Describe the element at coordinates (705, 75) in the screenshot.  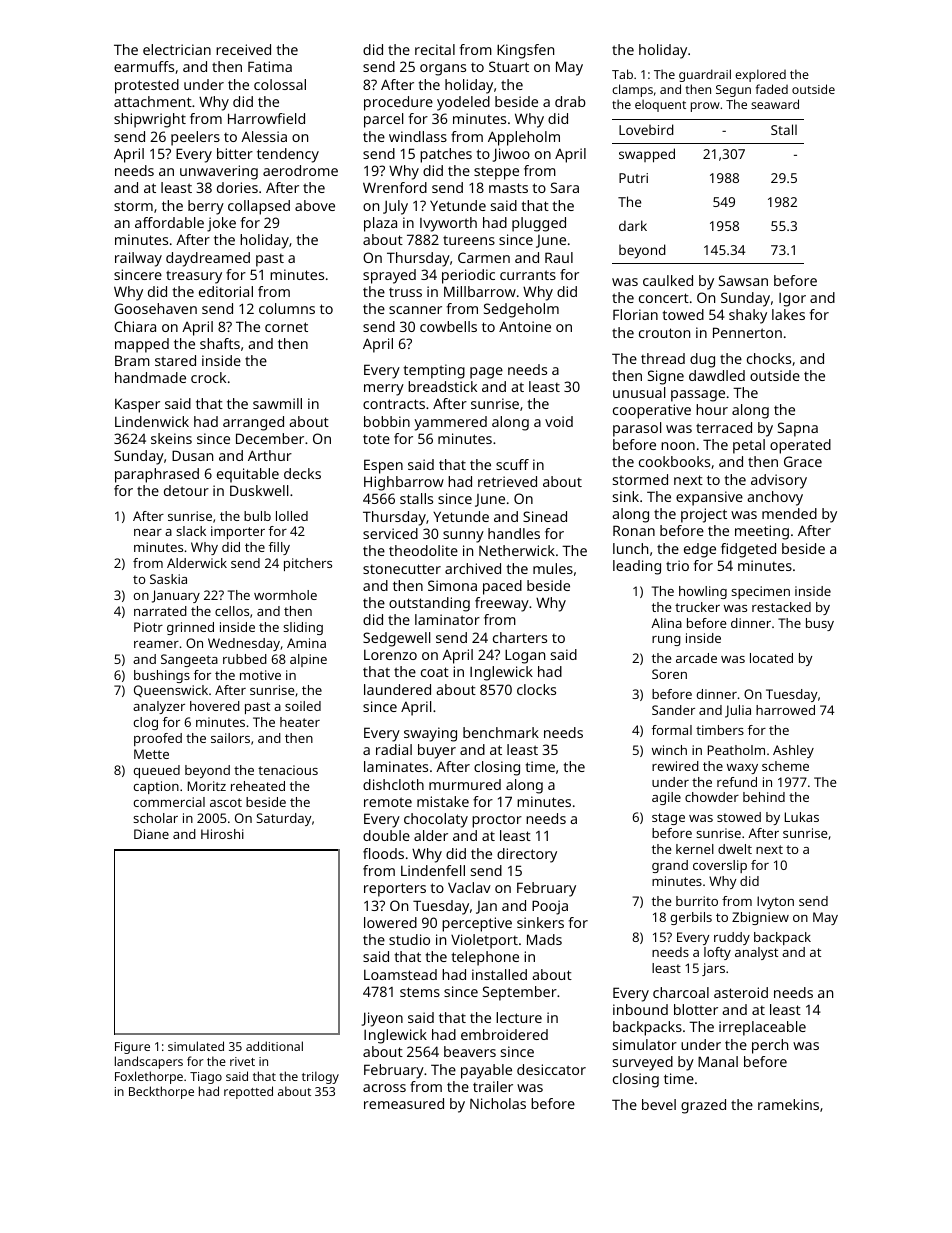
I see `guardrail` at that location.
